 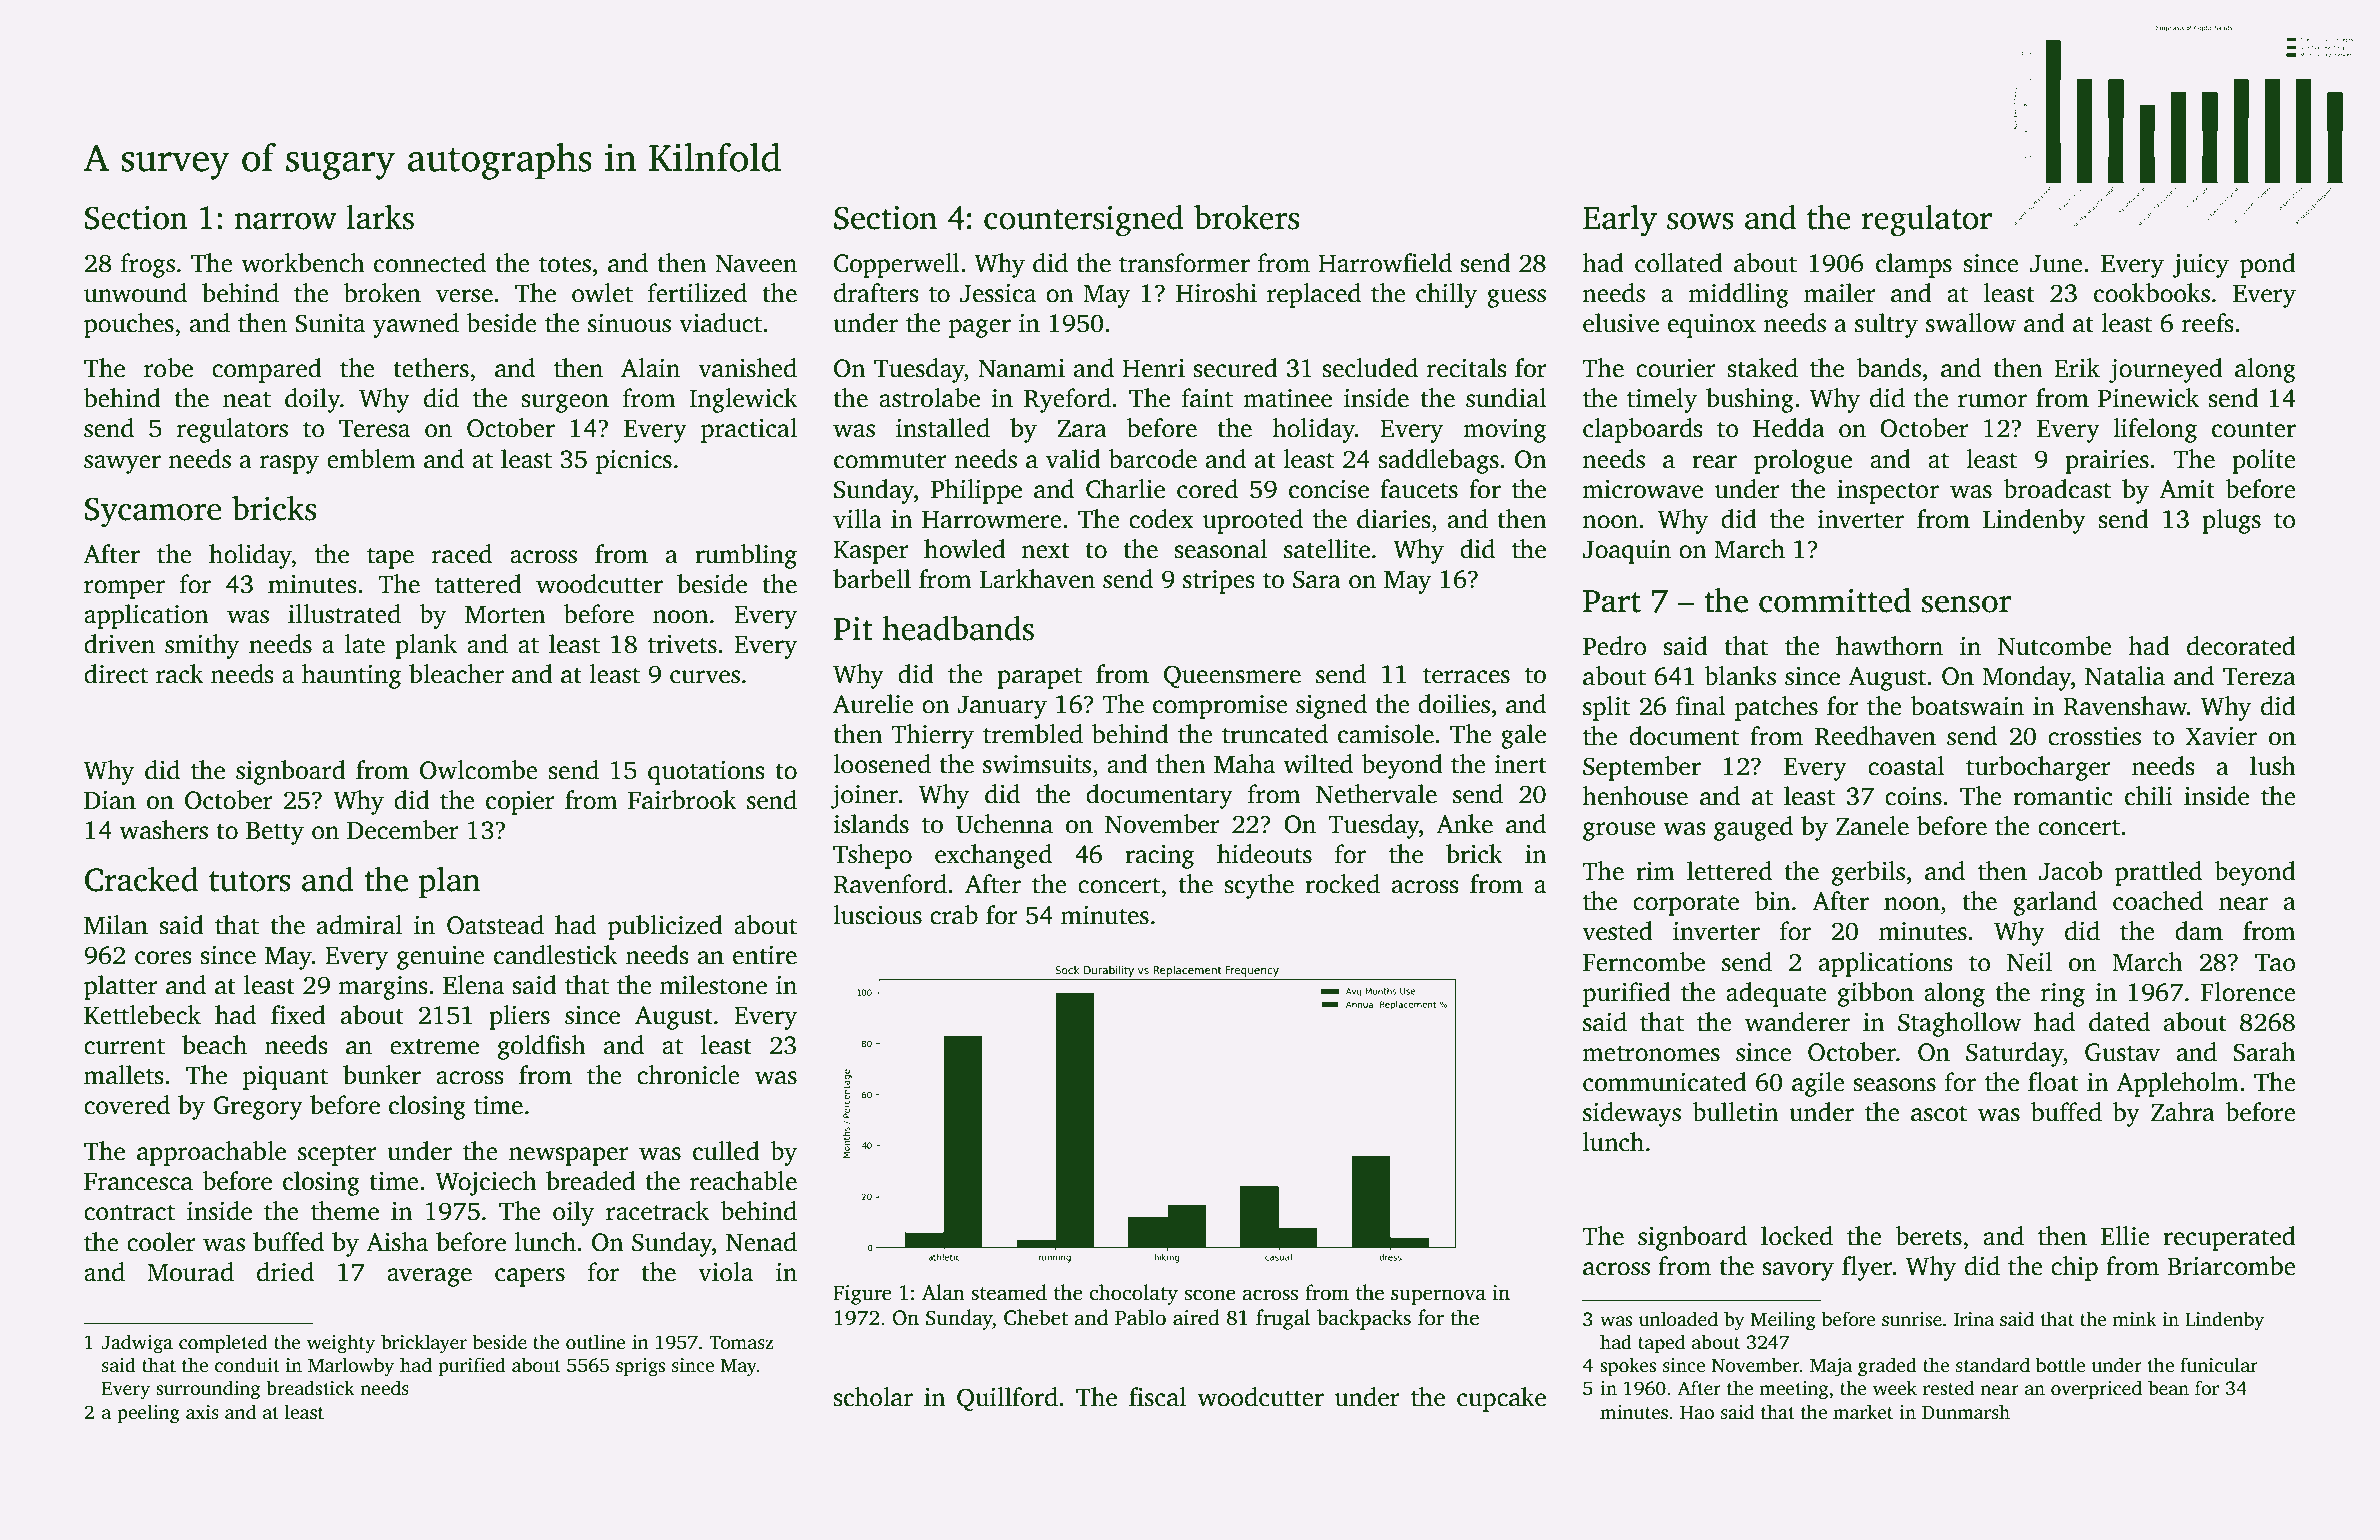 What do you see at coordinates (1863, 1412) in the screenshot?
I see `market` at bounding box center [1863, 1412].
